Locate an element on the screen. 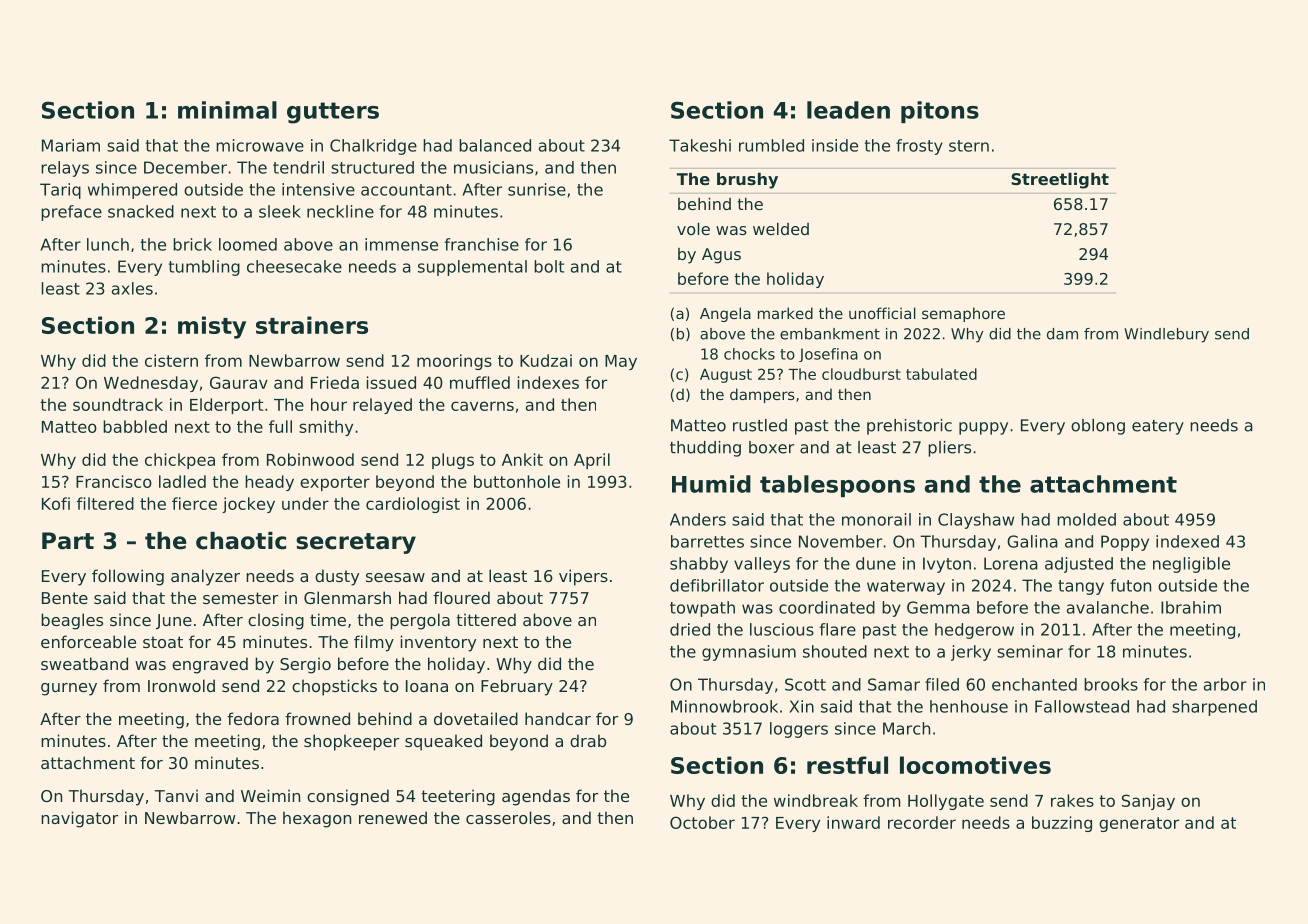  following is located at coordinates (128, 577).
